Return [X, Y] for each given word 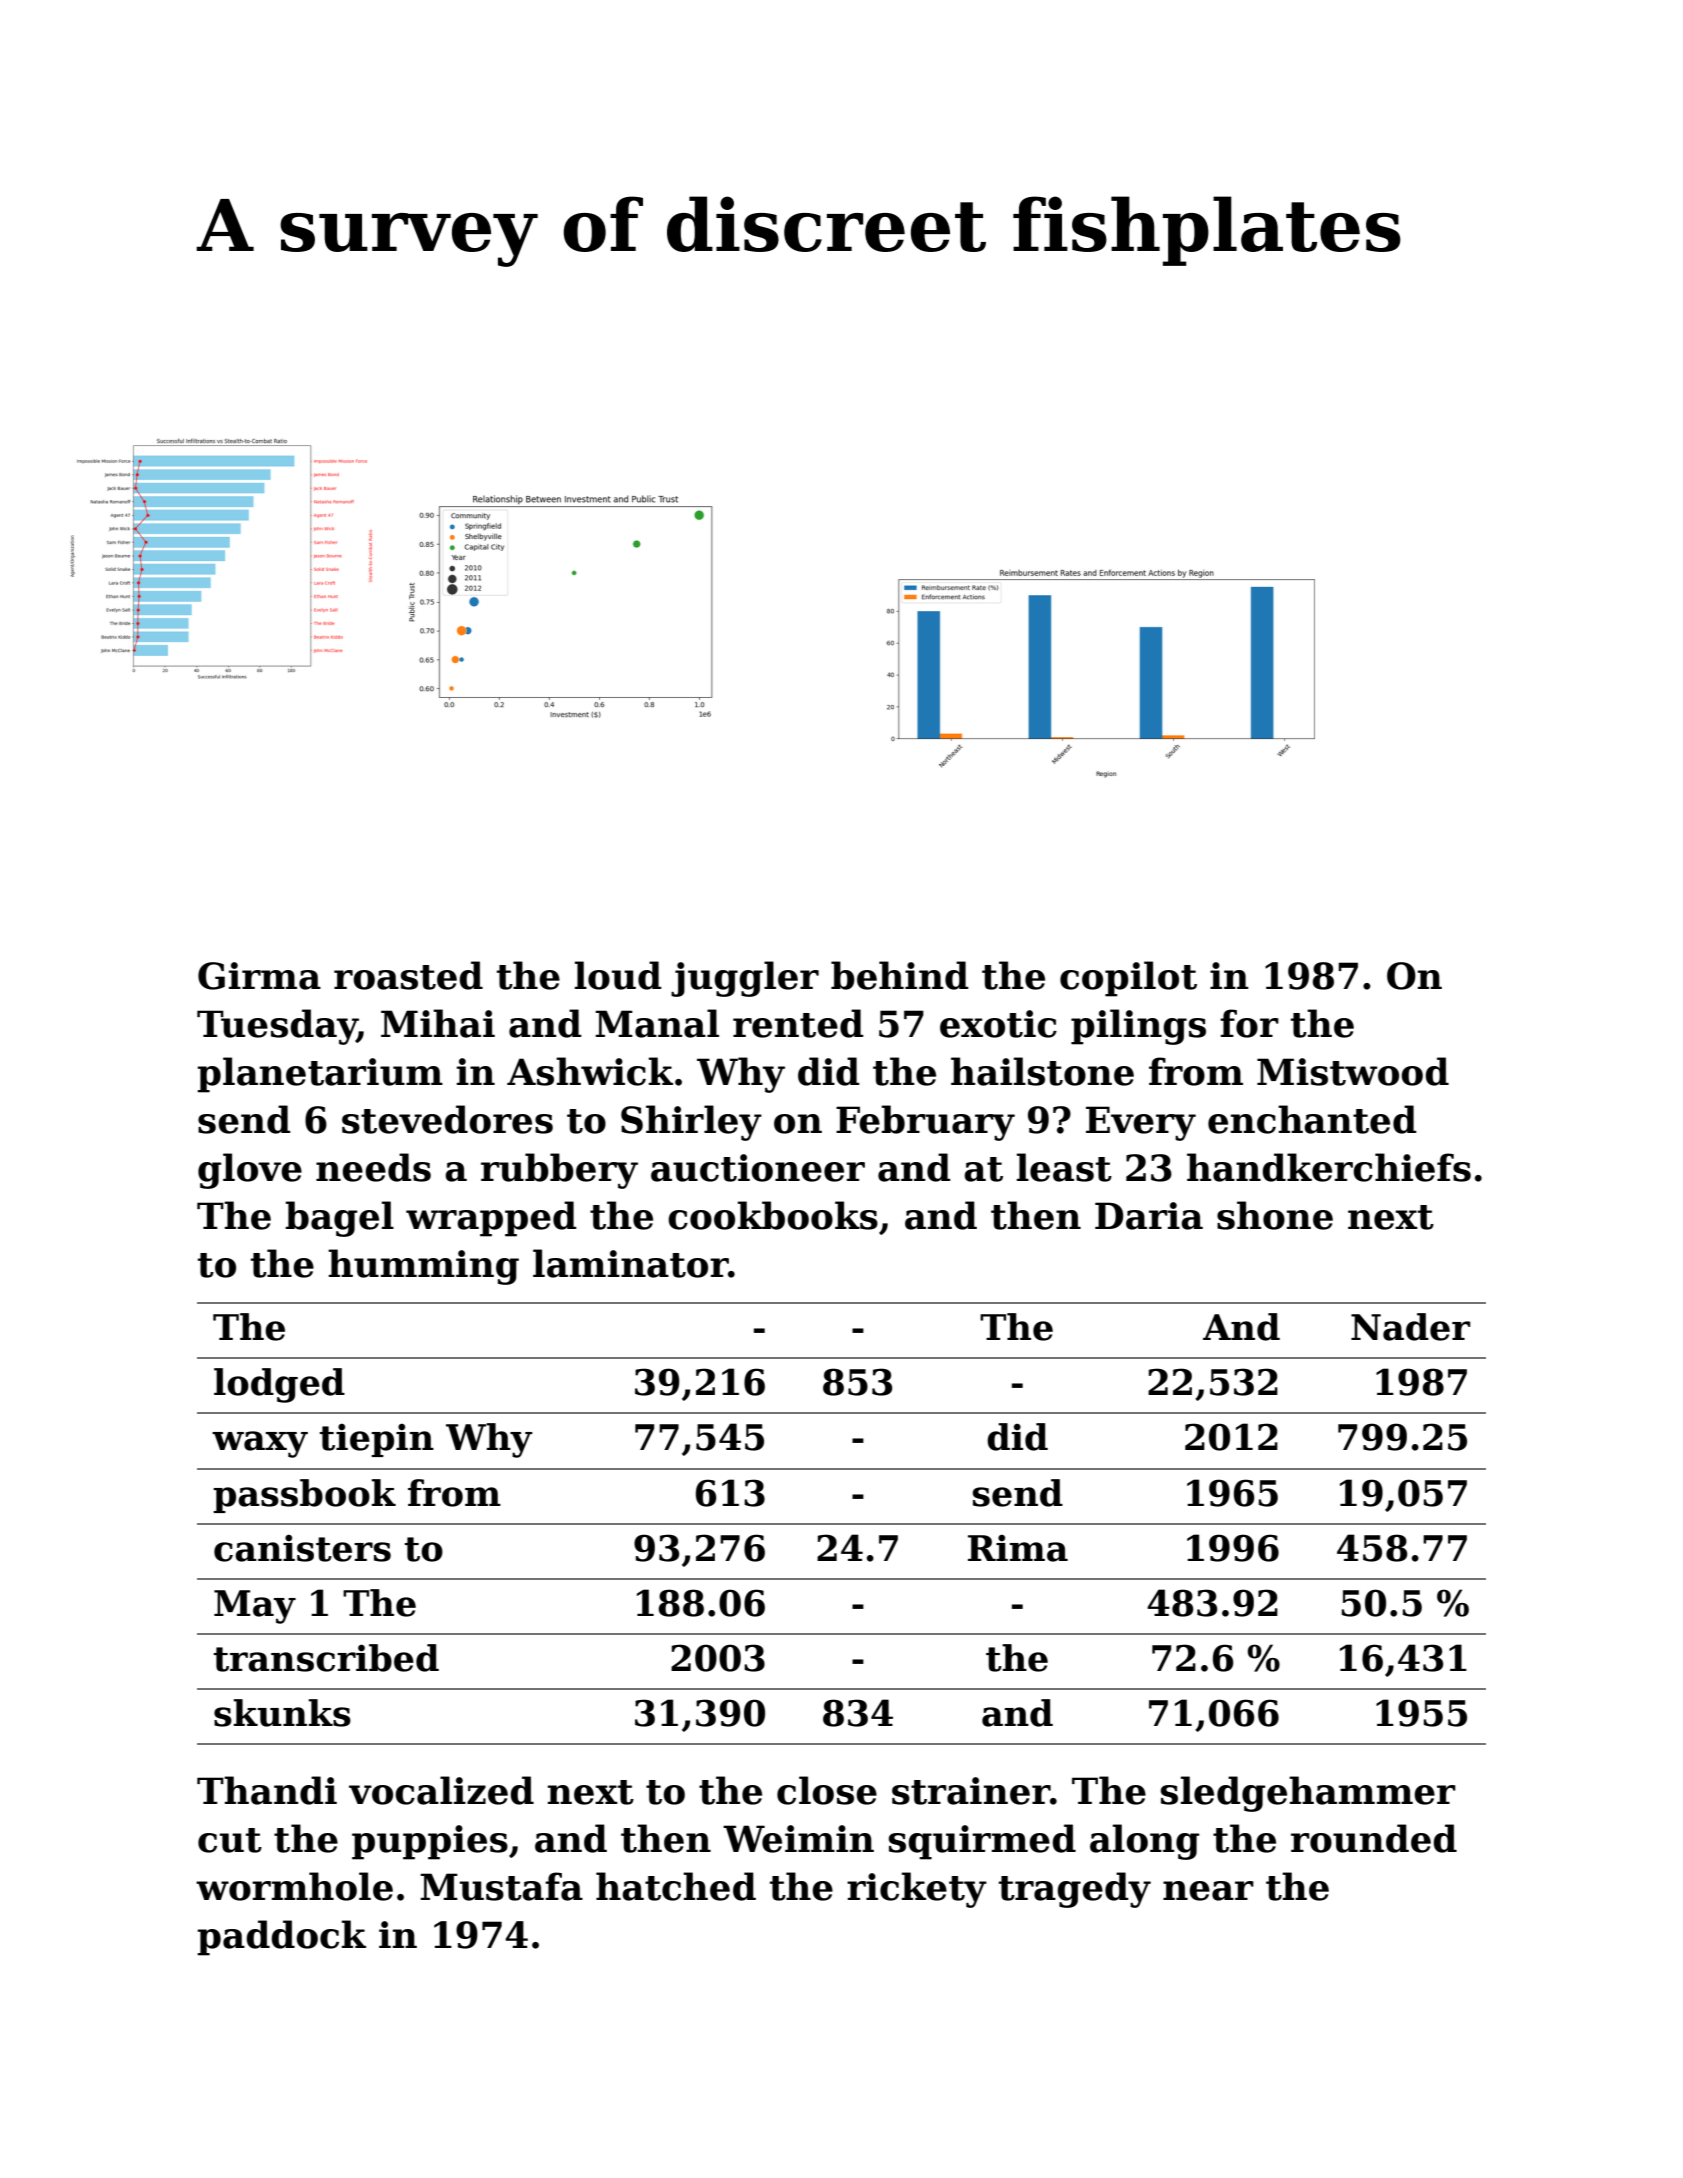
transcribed [326, 1658]
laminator [631, 1263]
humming [423, 1267]
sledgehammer [1308, 1794]
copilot [1128, 979]
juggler [745, 979]
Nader [1410, 1327]
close [827, 1790]
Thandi [267, 1790]
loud [618, 975]
